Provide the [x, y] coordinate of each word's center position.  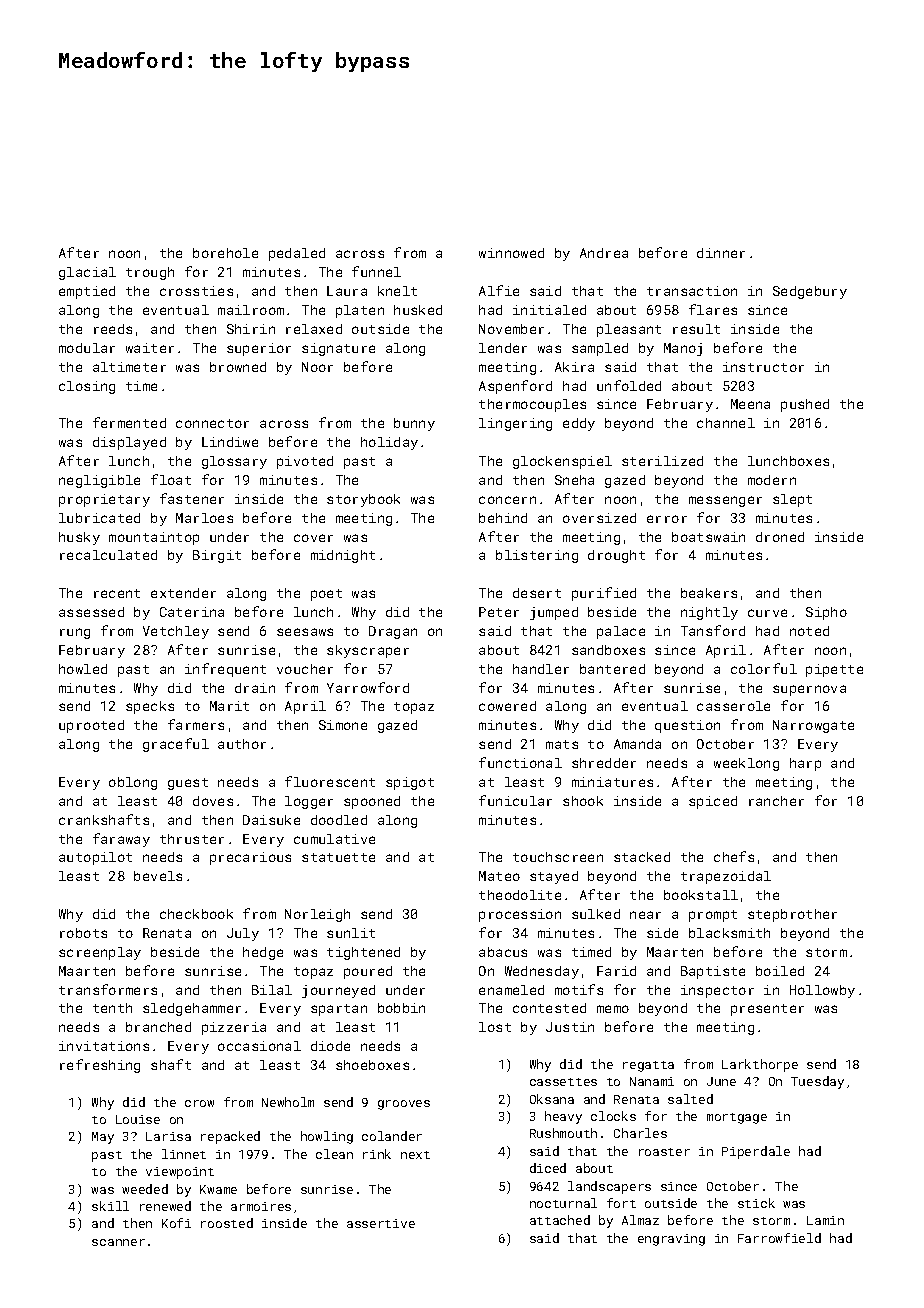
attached [560, 1220]
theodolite [520, 895]
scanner [118, 1242]
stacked [642, 857]
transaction [692, 291]
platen [360, 311]
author [242, 744]
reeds [113, 329]
